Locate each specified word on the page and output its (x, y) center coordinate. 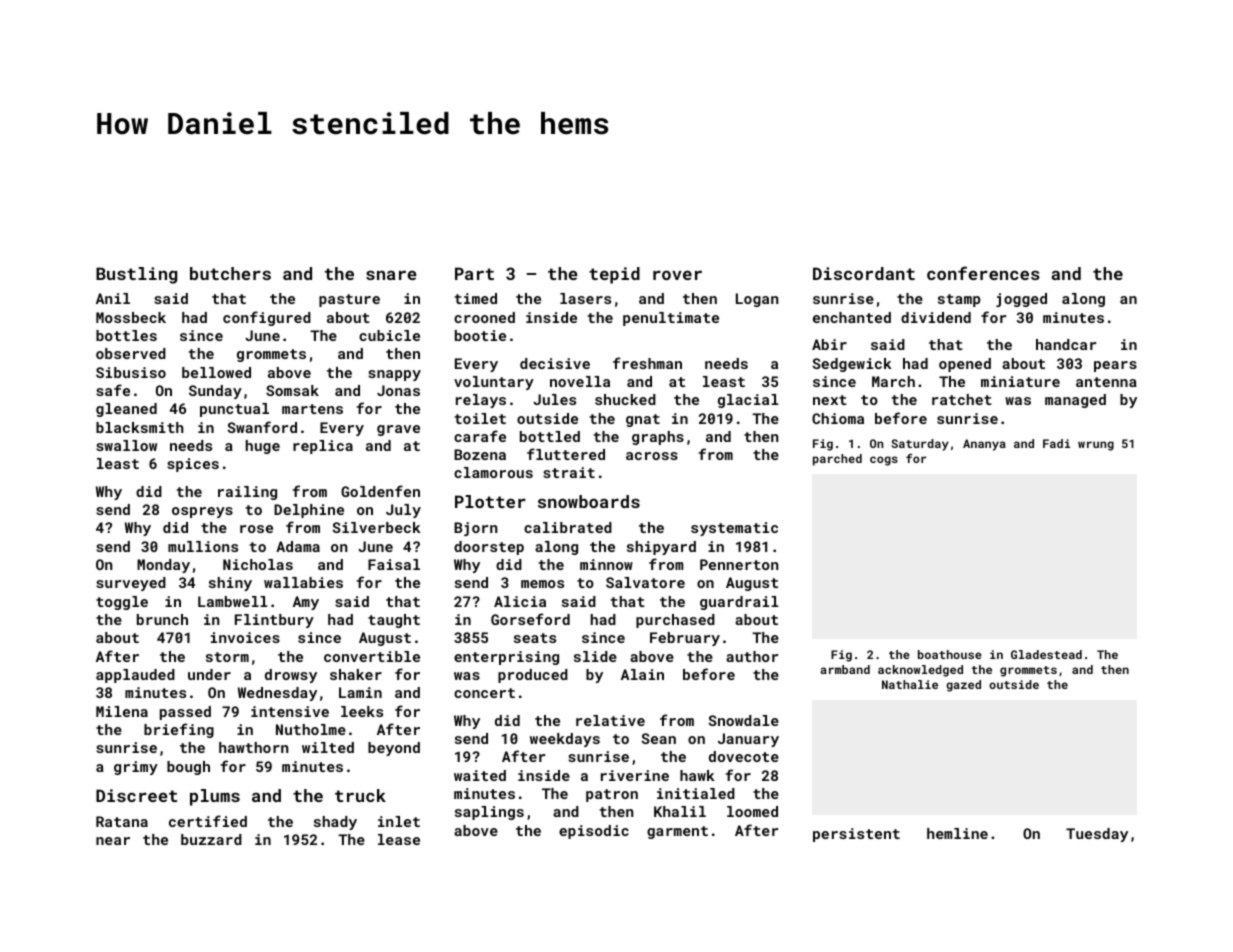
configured (267, 318)
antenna (1106, 382)
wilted (328, 747)
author (752, 656)
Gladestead (1046, 654)
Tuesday (1097, 835)
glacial (748, 401)
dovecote (744, 756)
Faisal (394, 564)
